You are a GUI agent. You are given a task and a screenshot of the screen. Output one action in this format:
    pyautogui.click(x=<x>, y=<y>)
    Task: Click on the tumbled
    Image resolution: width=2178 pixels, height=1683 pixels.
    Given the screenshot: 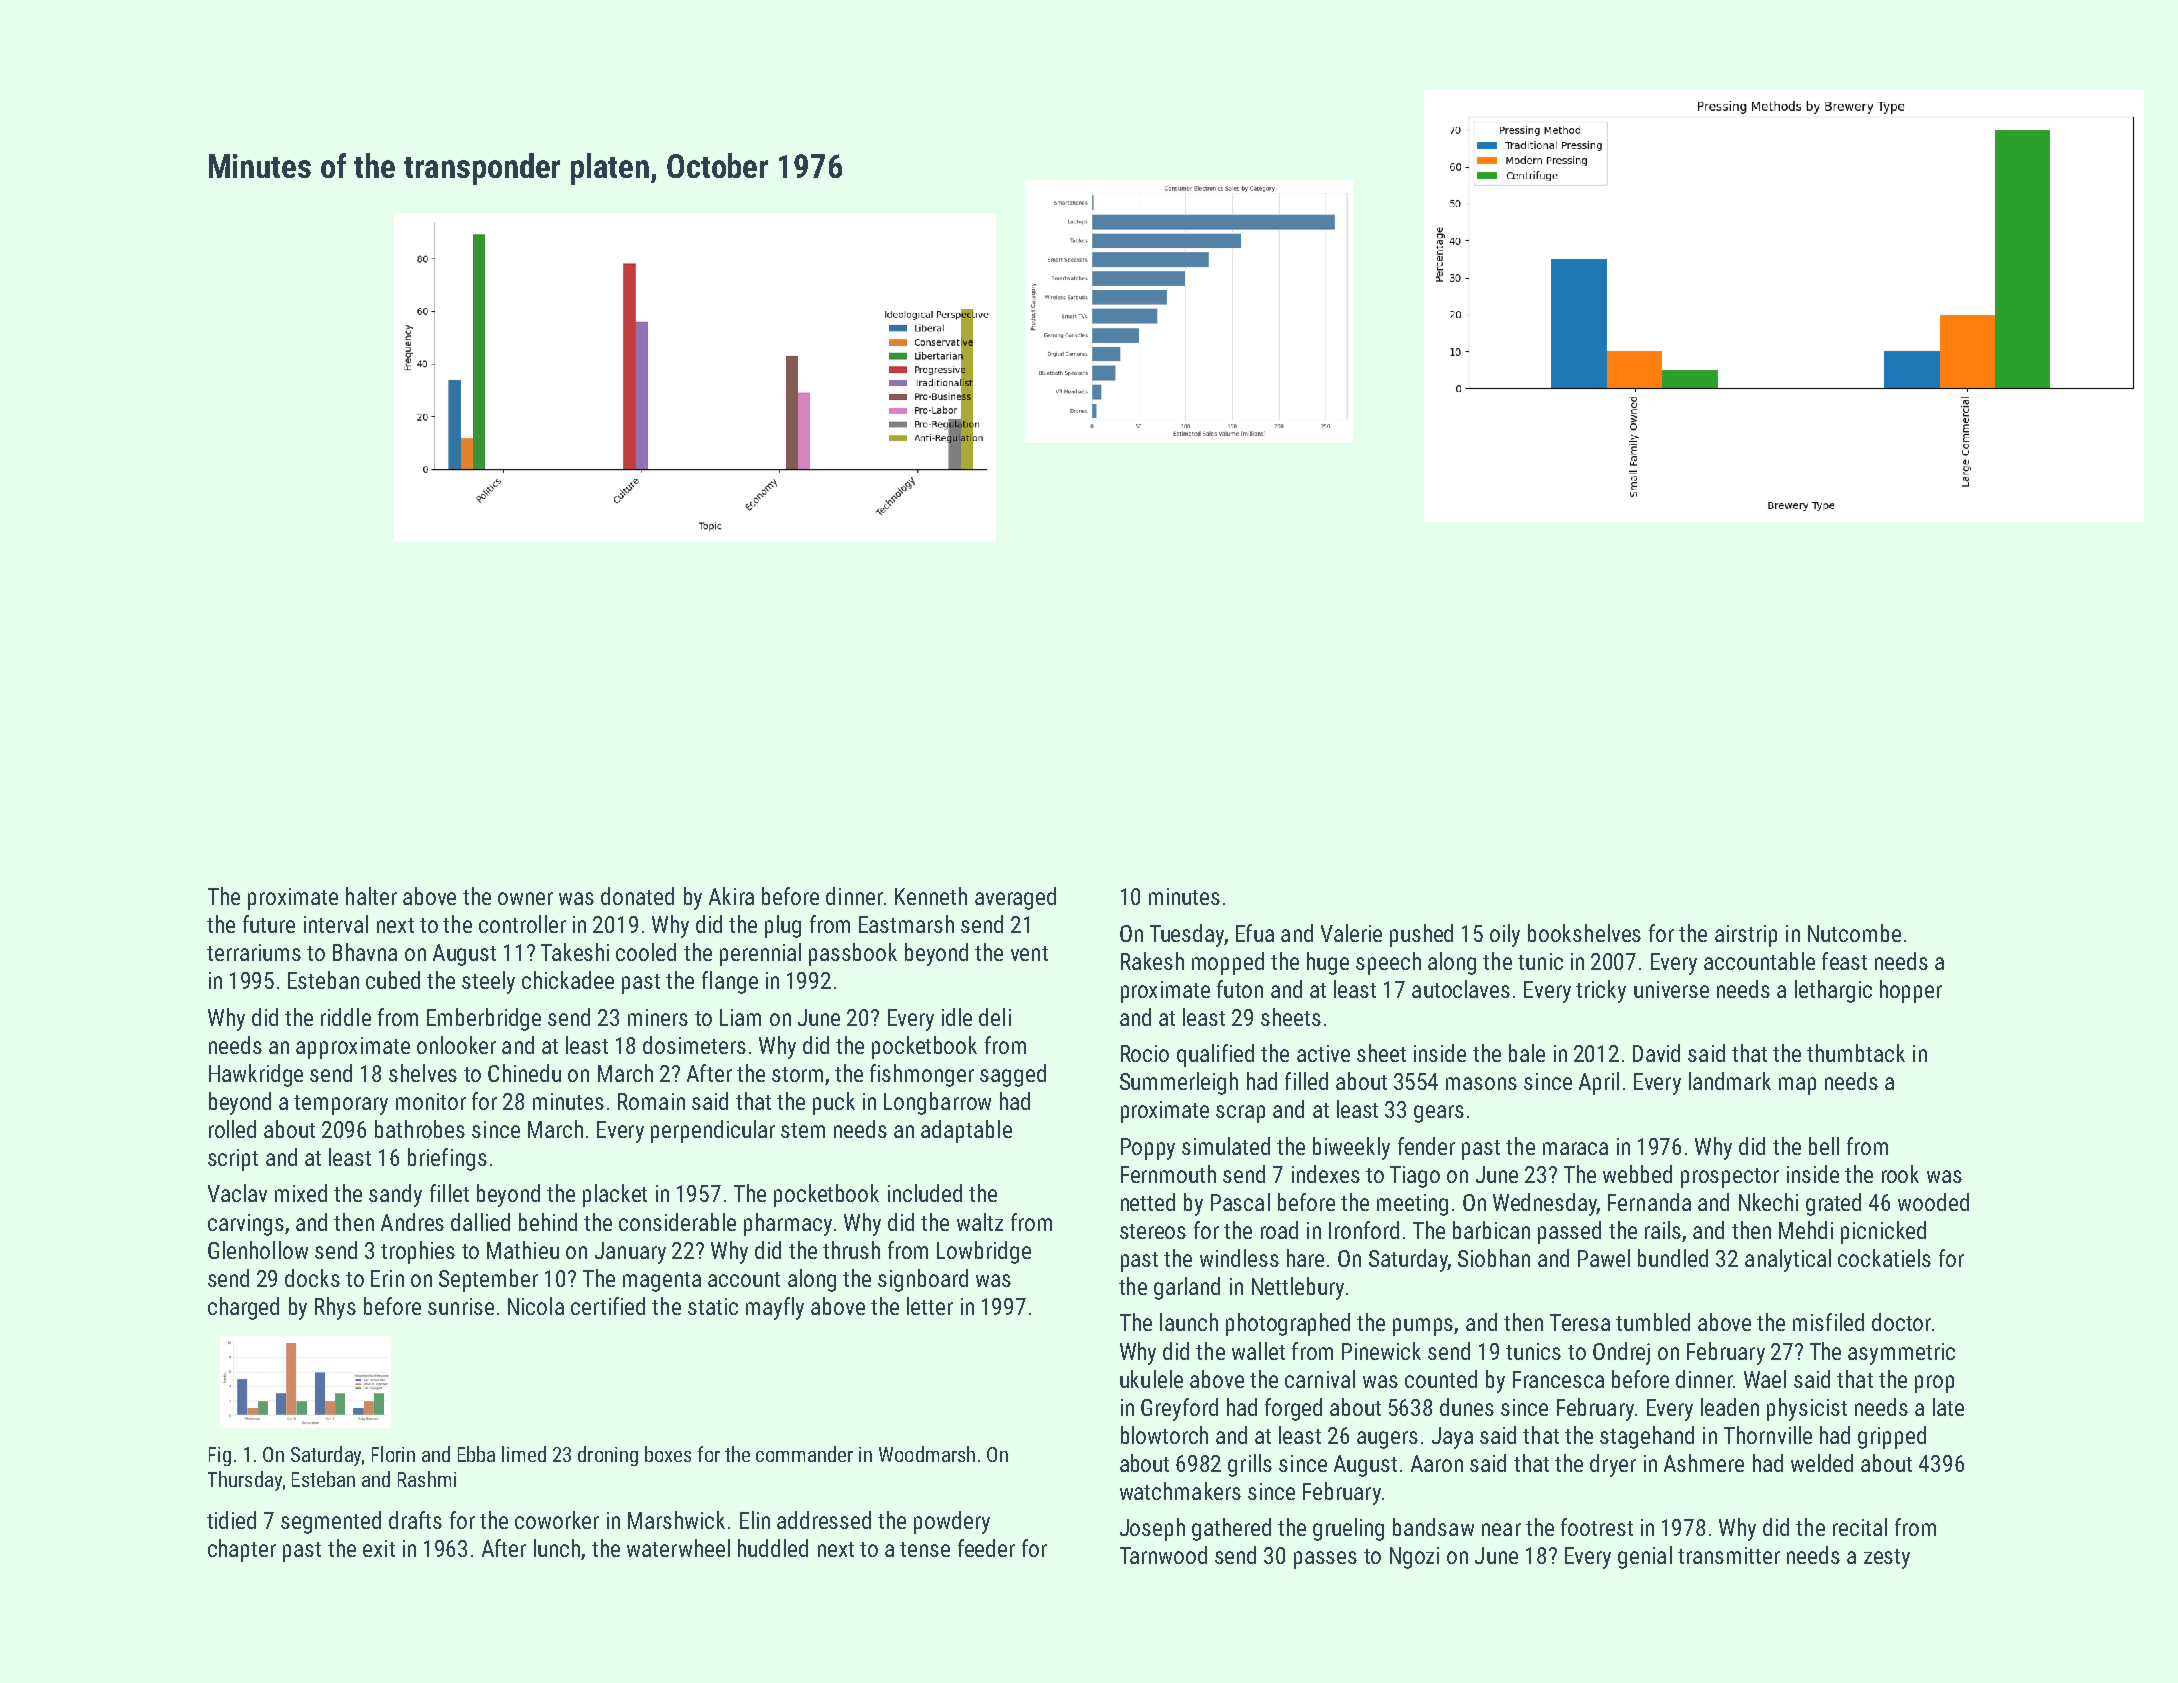 What is the action you would take?
    pyautogui.click(x=1653, y=1322)
